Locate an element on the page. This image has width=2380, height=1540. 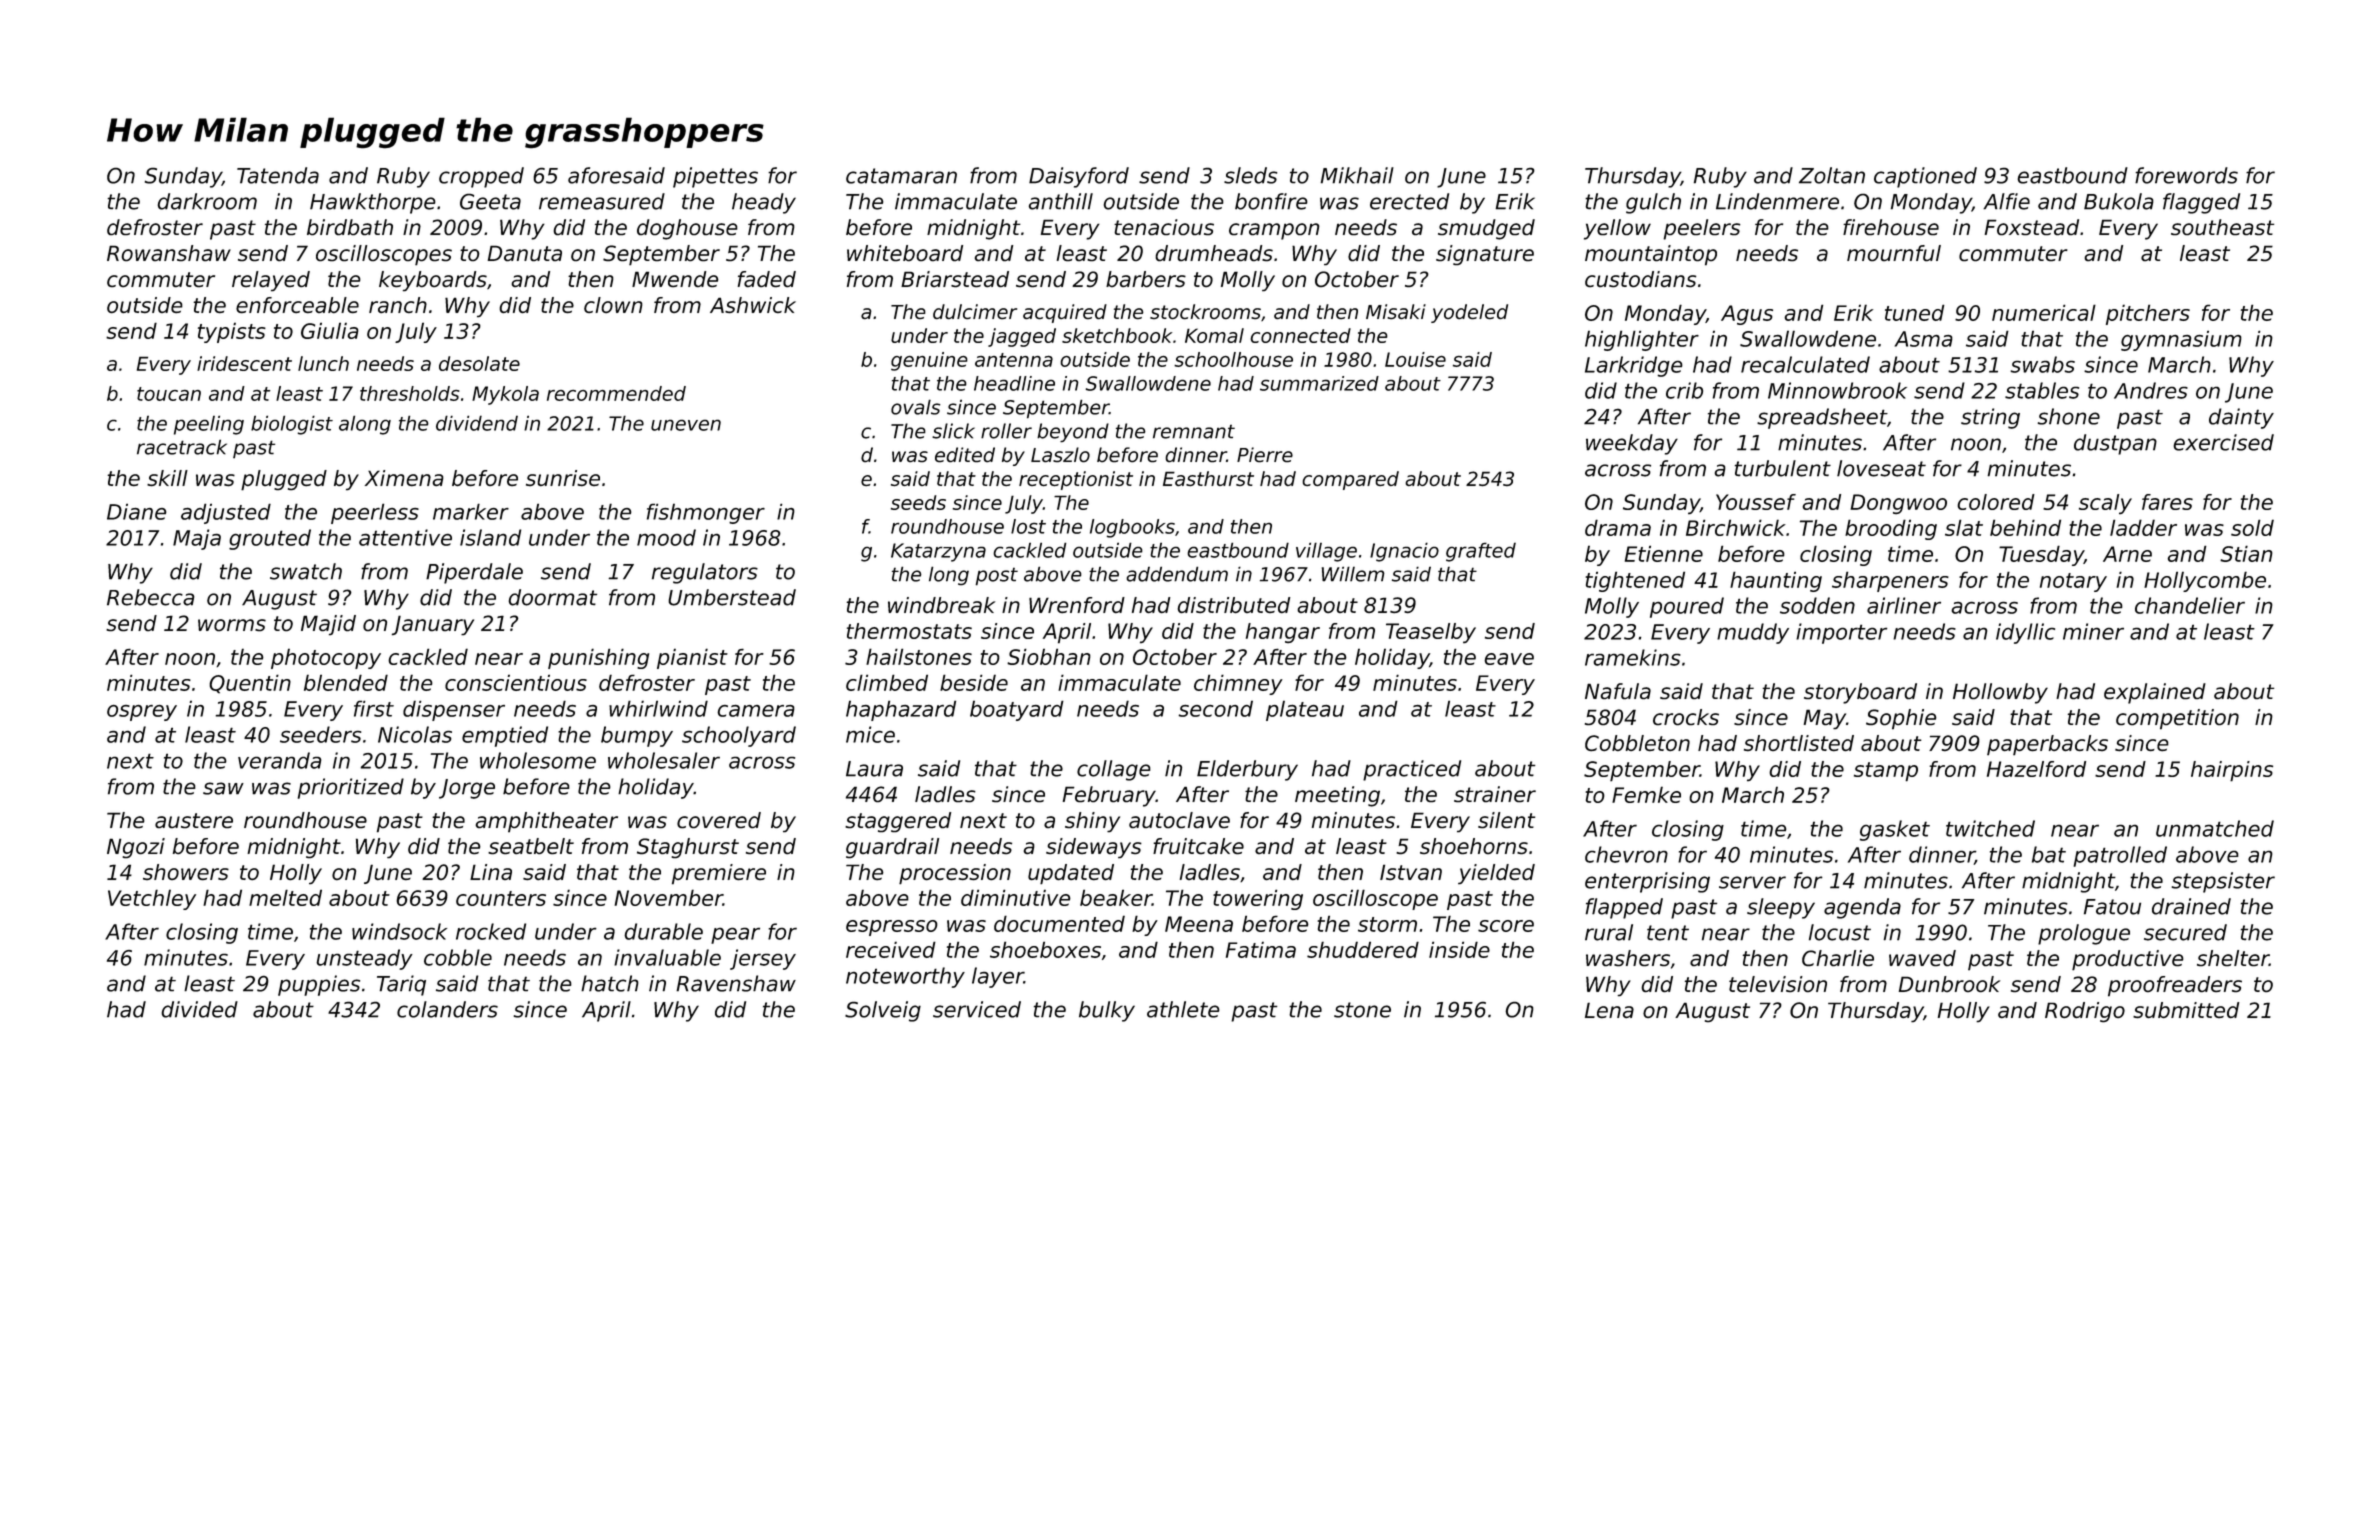
toucan is located at coordinates (169, 394).
